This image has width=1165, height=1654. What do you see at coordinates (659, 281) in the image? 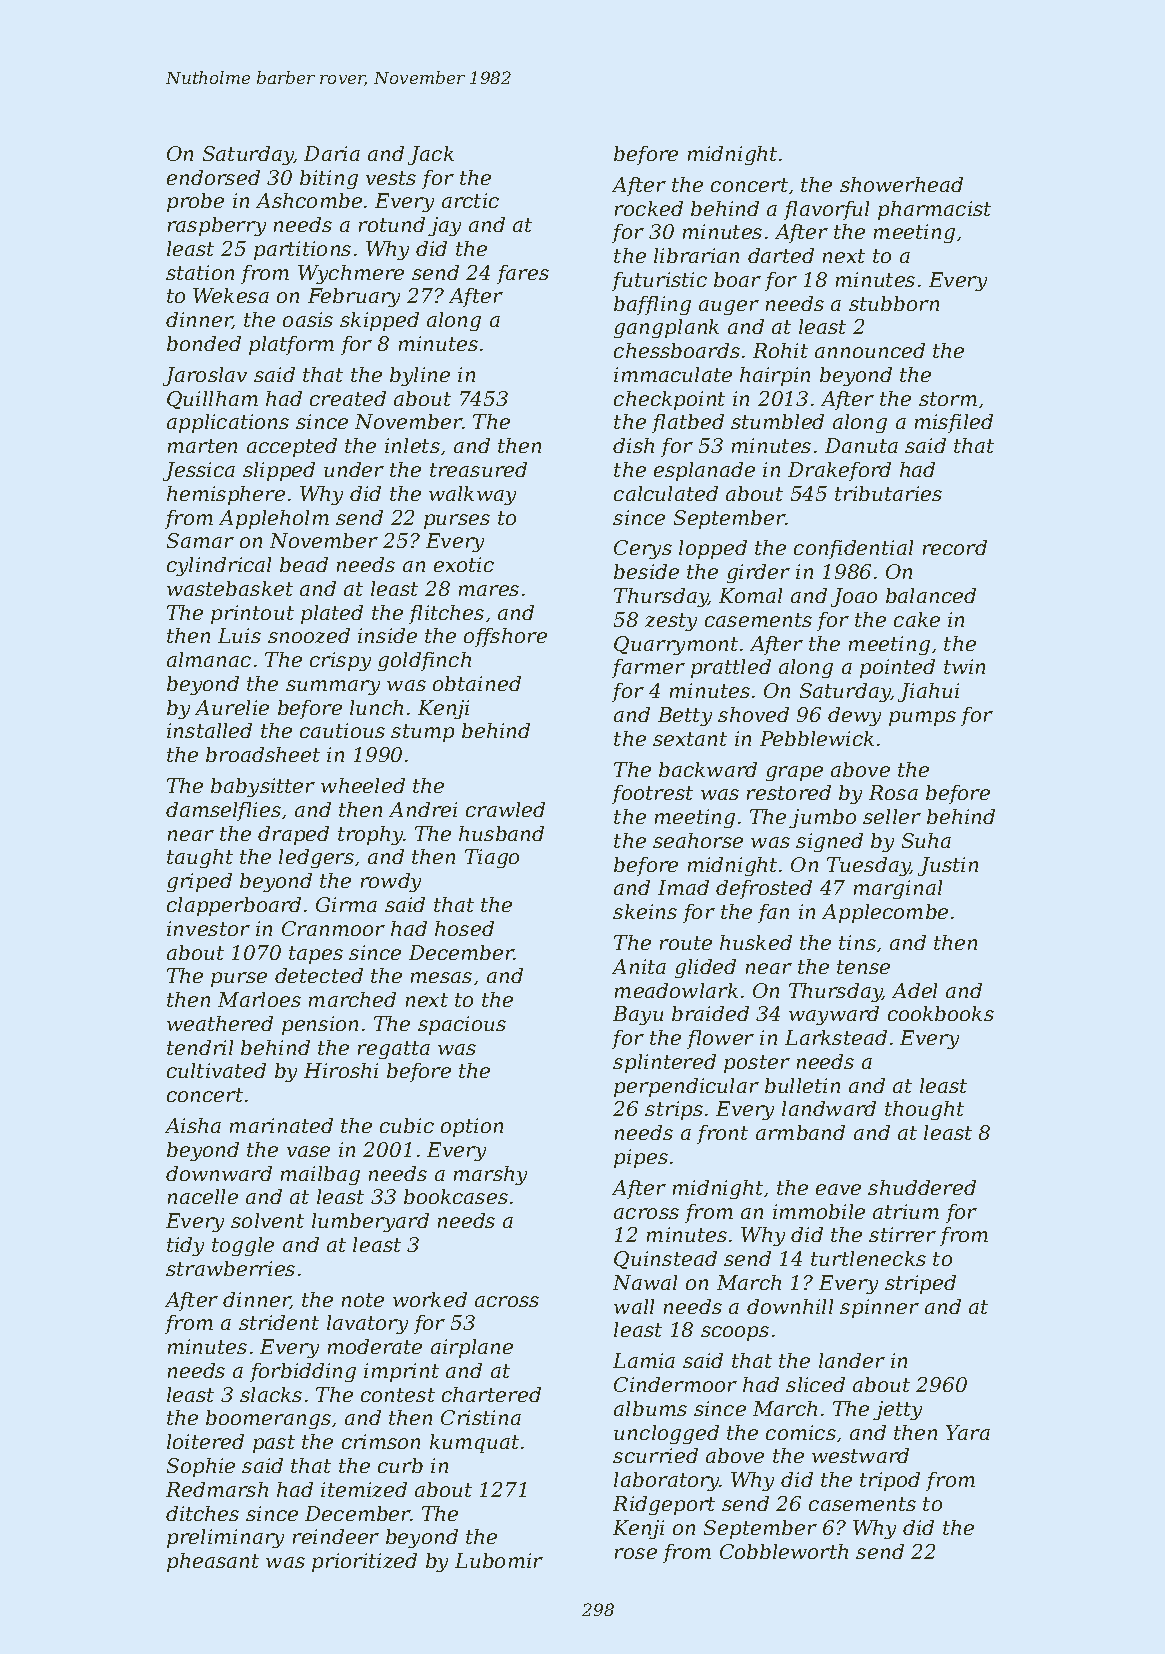
I see `futuristic` at bounding box center [659, 281].
